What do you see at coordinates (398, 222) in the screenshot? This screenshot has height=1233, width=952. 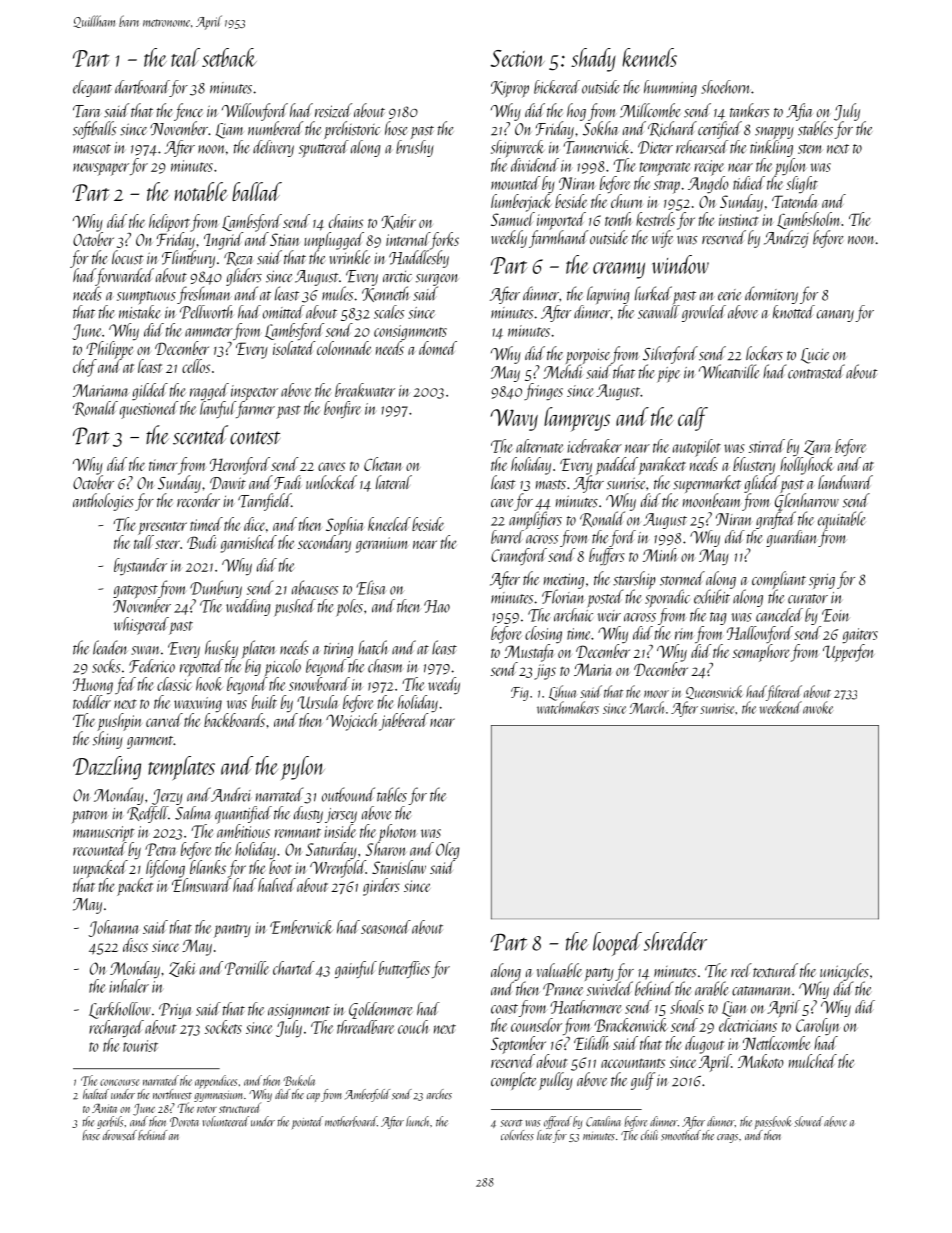 I see `Kabir` at bounding box center [398, 222].
